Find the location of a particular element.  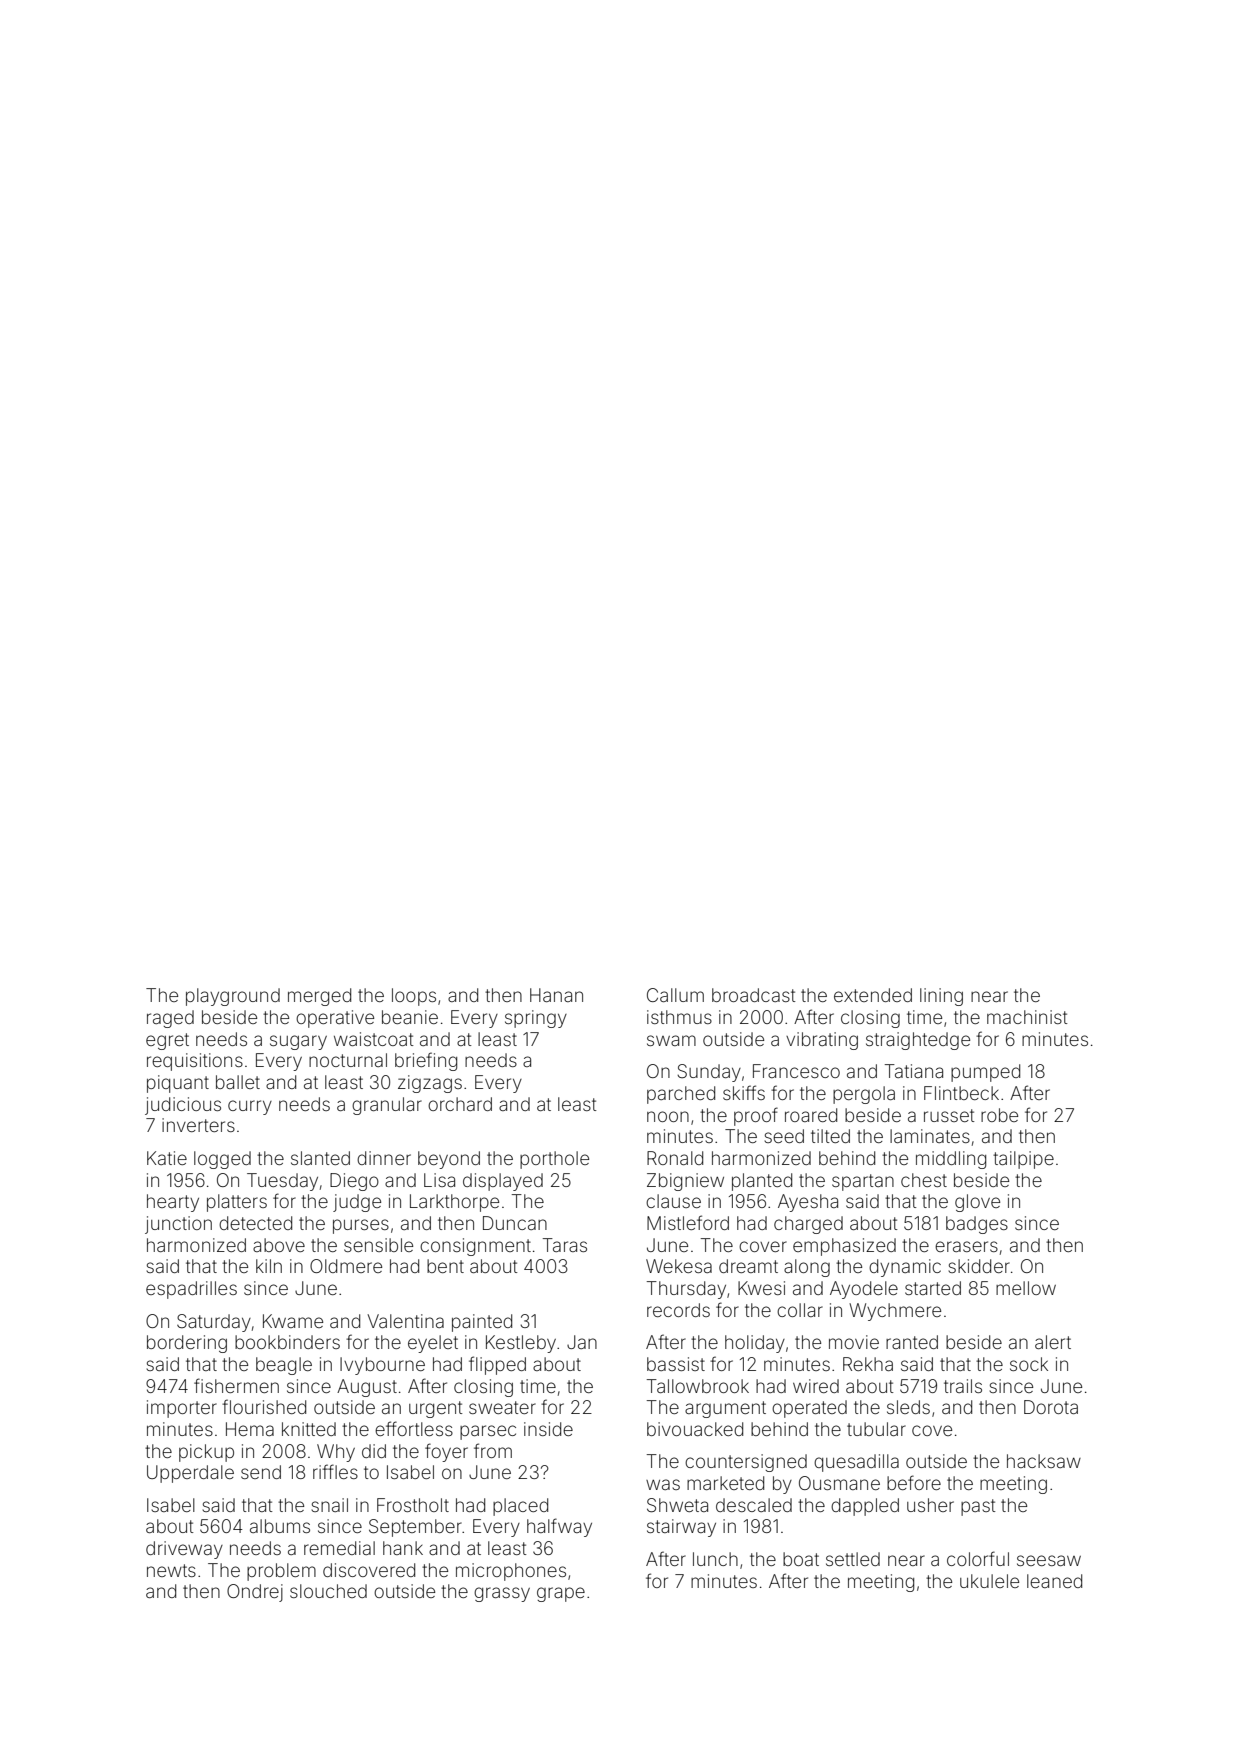

grape is located at coordinates (561, 1594).
